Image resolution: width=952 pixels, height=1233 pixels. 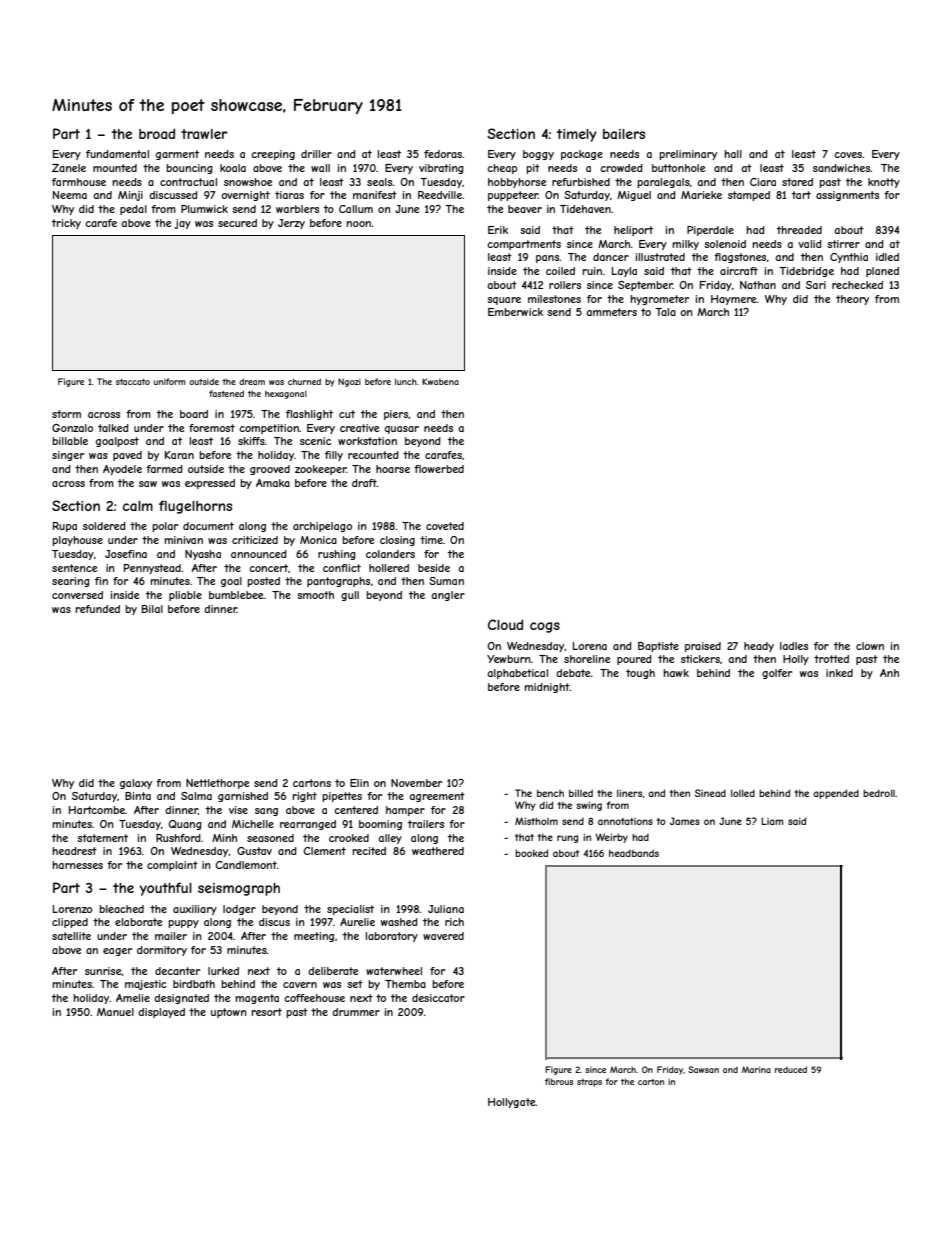 I want to click on Liam, so click(x=772, y=821).
